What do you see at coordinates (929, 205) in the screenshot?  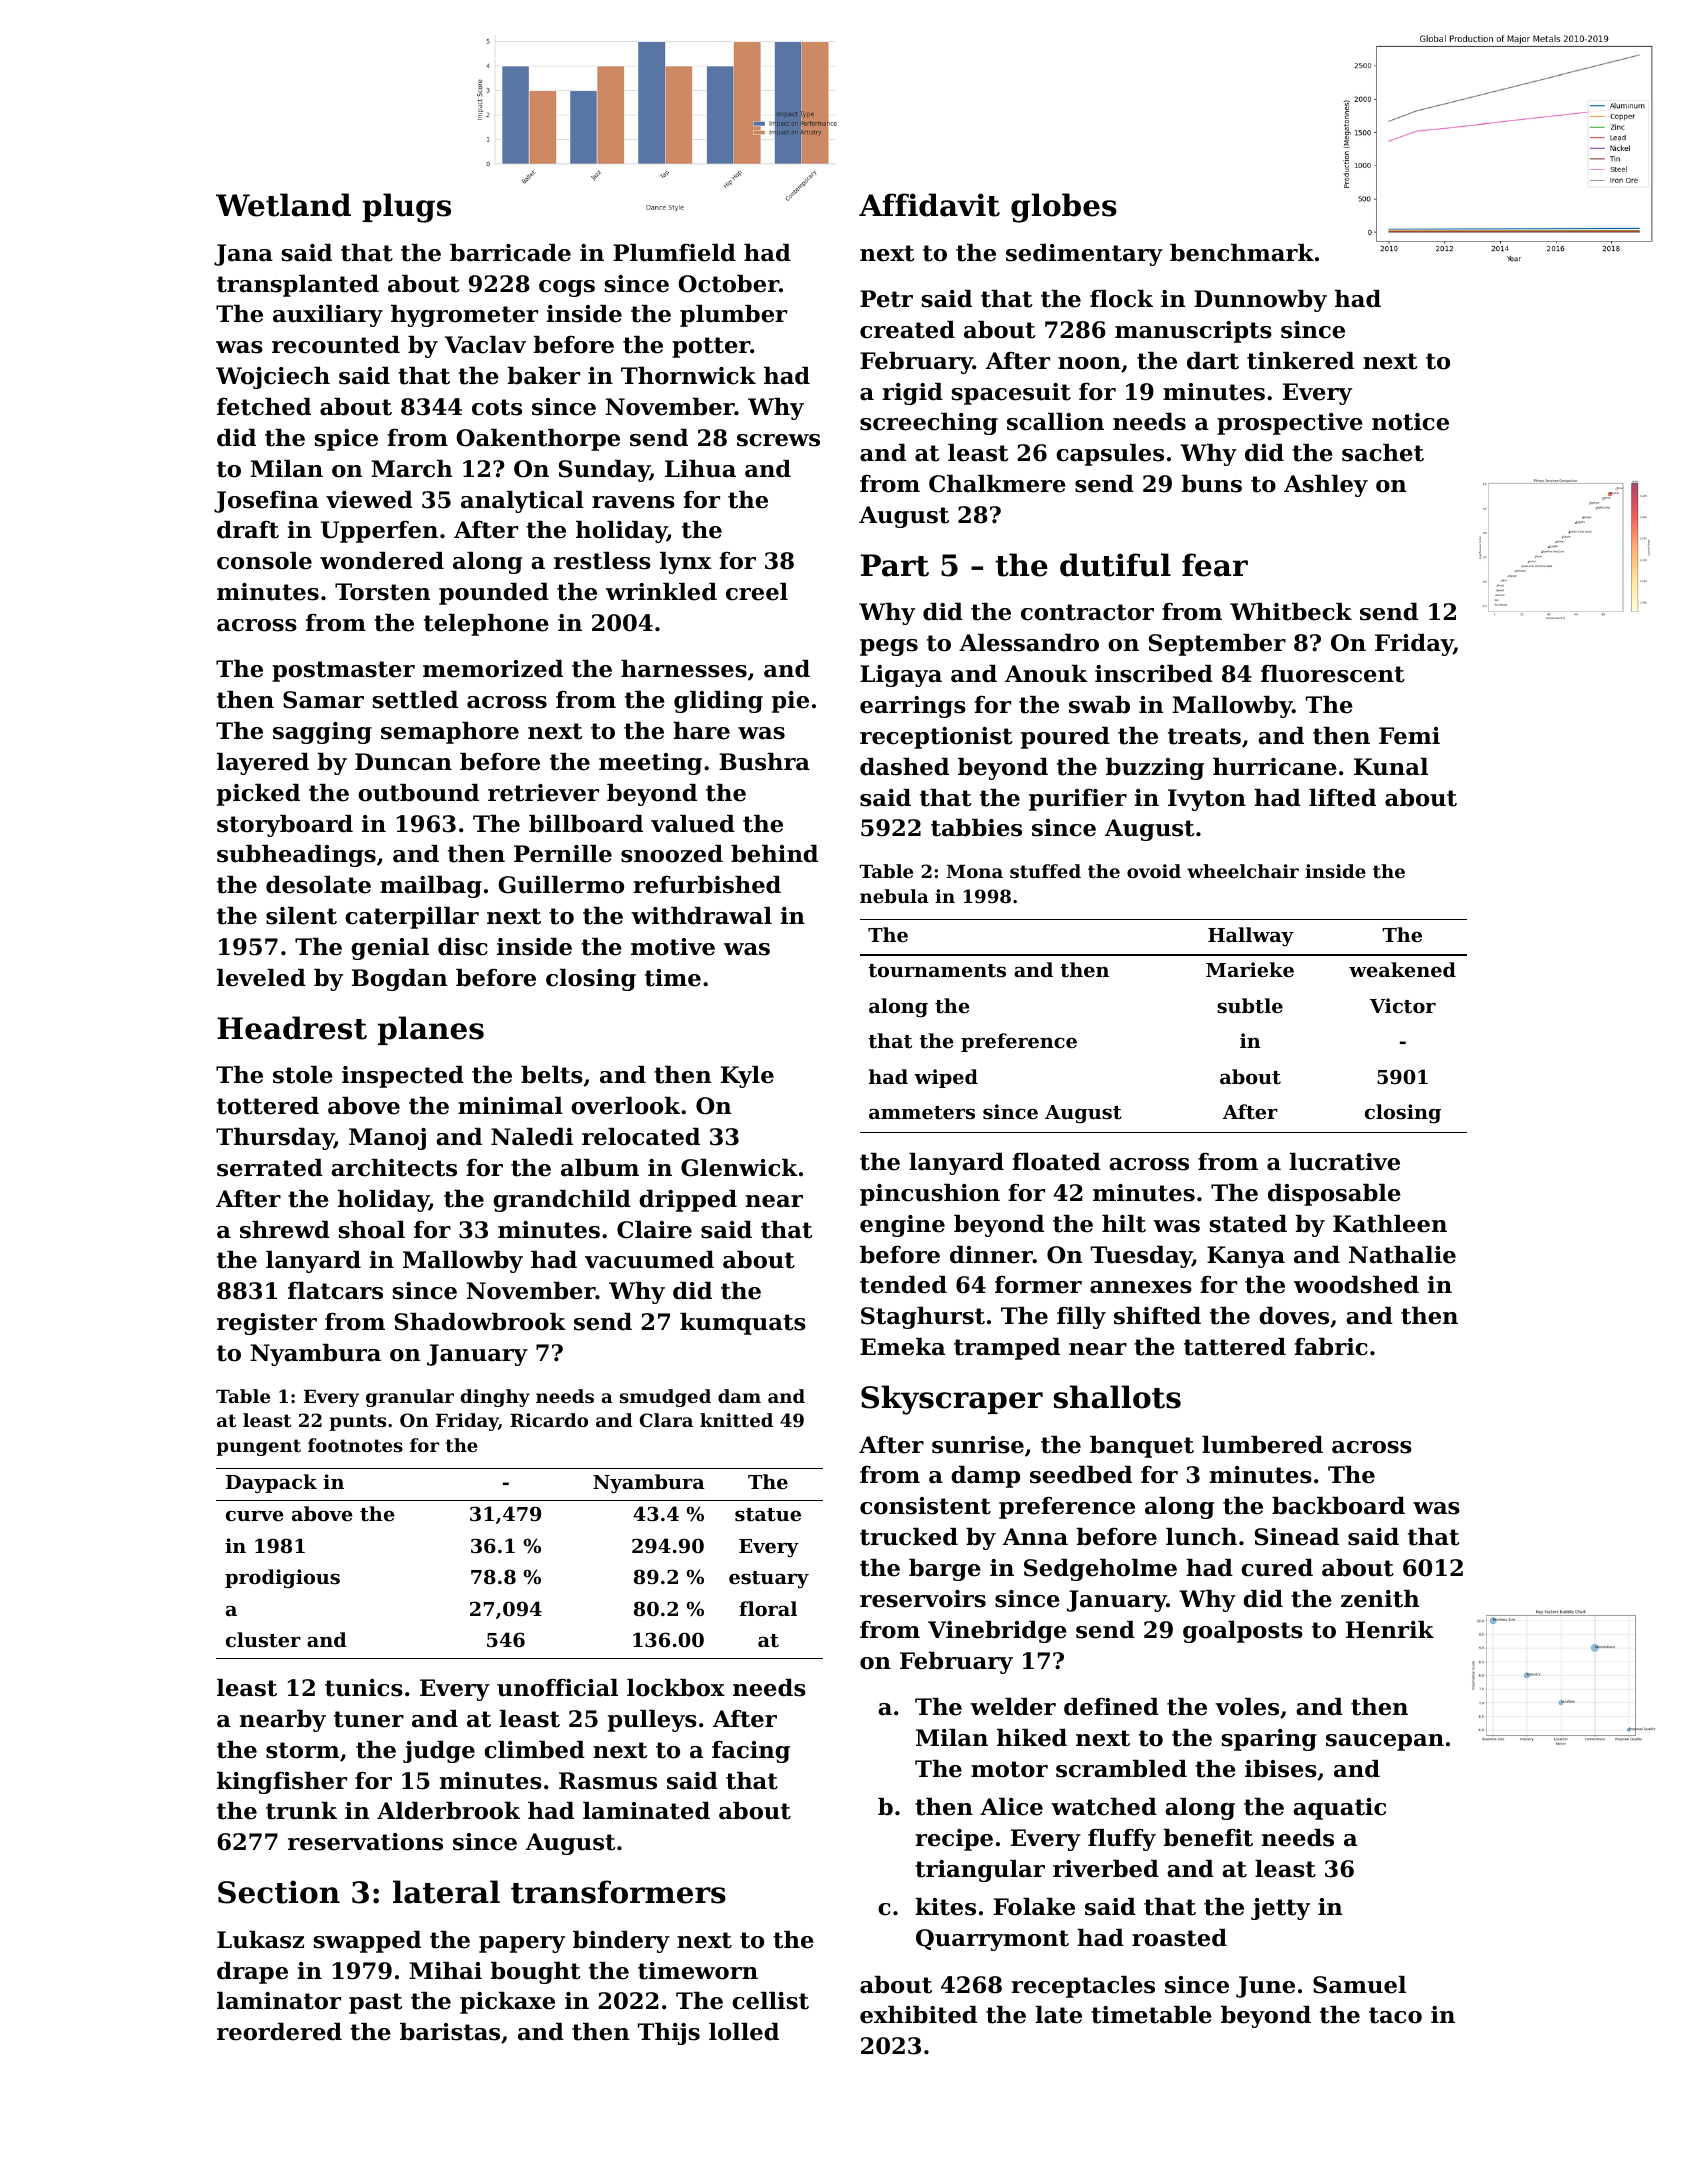 I see `Affidavit` at bounding box center [929, 205].
